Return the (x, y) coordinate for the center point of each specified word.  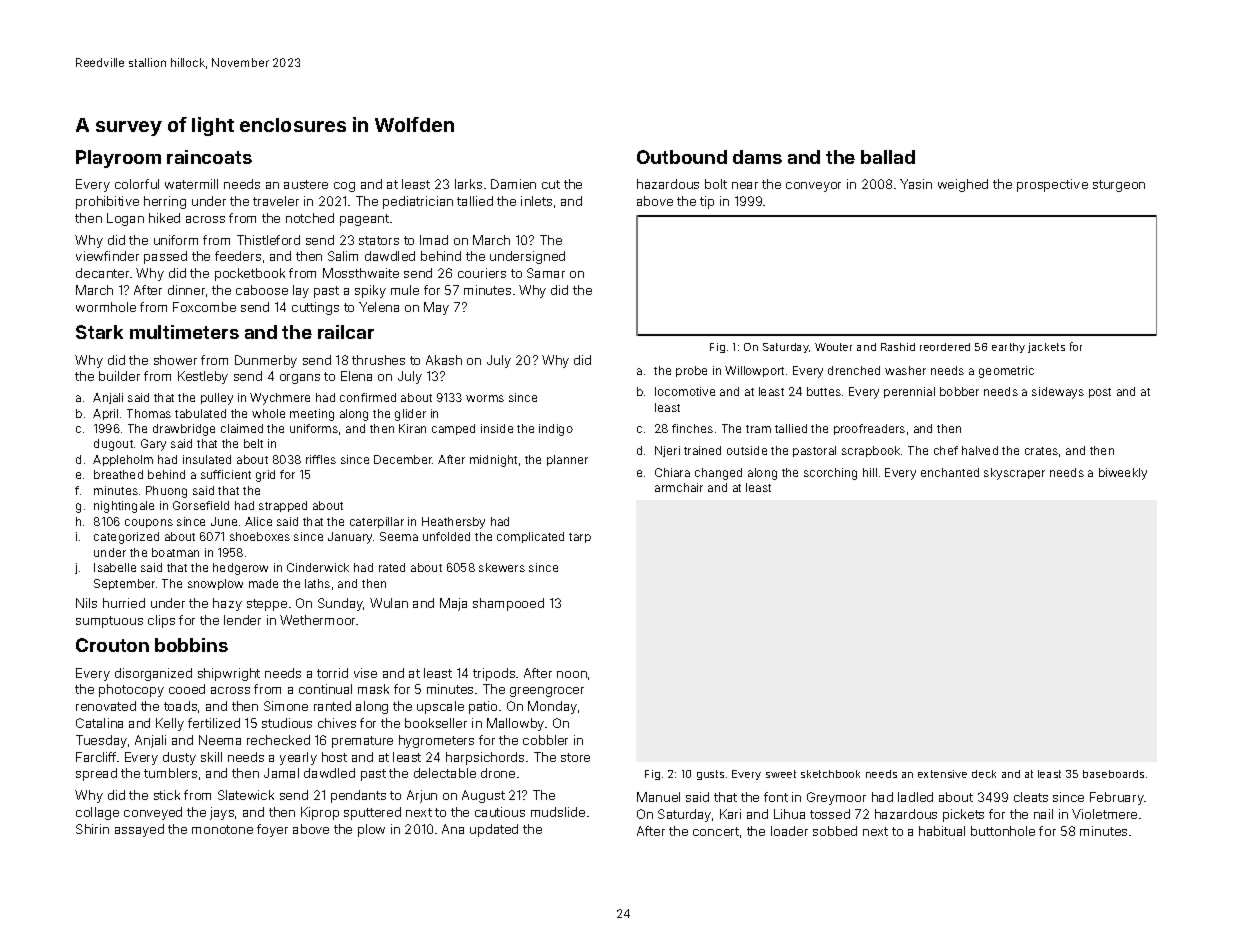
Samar (546, 273)
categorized (126, 538)
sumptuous (109, 622)
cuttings (315, 308)
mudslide (558, 812)
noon (572, 674)
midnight (493, 461)
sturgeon (1119, 186)
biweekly (1123, 474)
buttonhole (1003, 831)
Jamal (281, 773)
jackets (1046, 348)
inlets (536, 201)
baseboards (1113, 774)
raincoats (209, 157)
